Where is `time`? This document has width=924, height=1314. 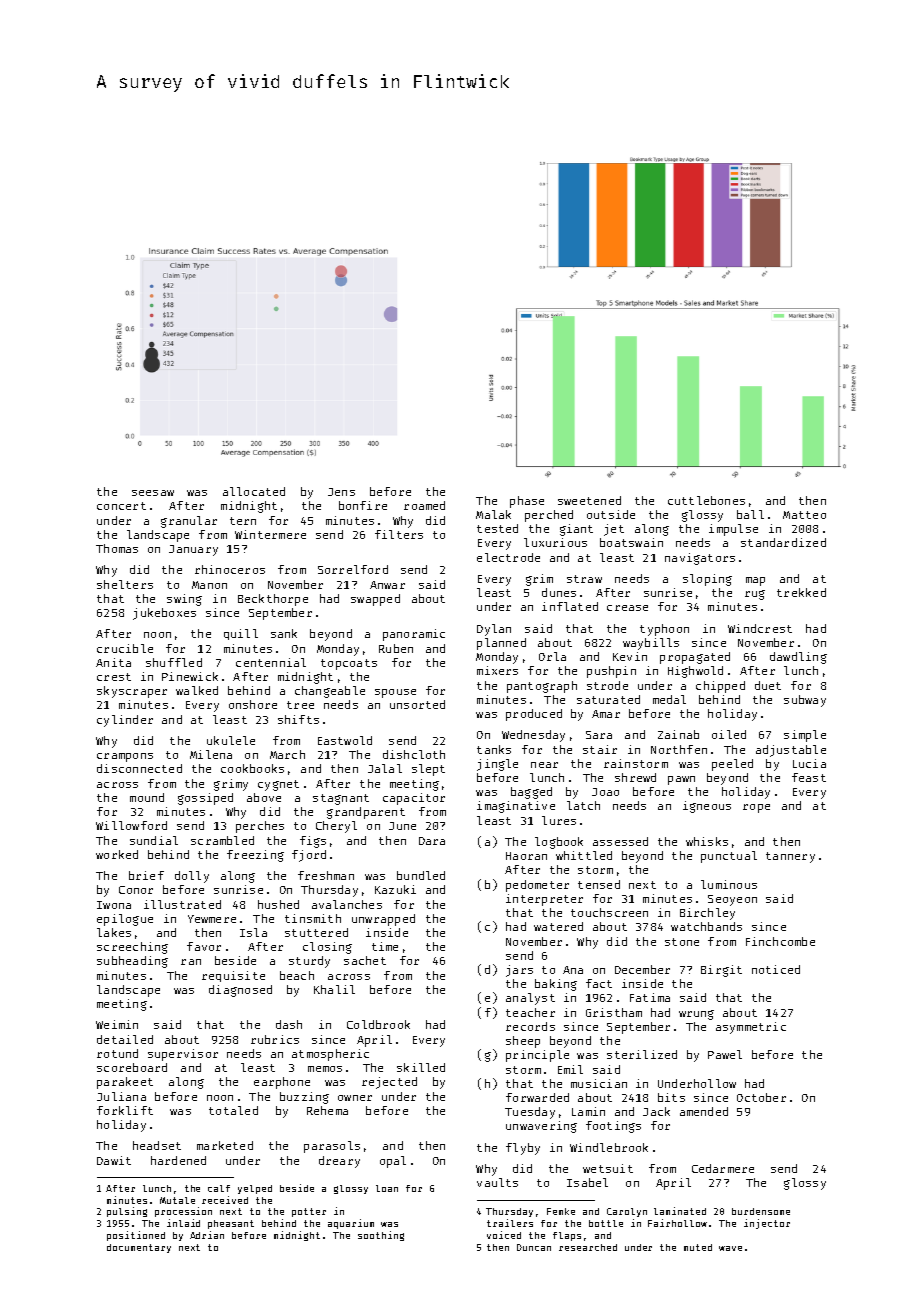 time is located at coordinates (385, 946).
